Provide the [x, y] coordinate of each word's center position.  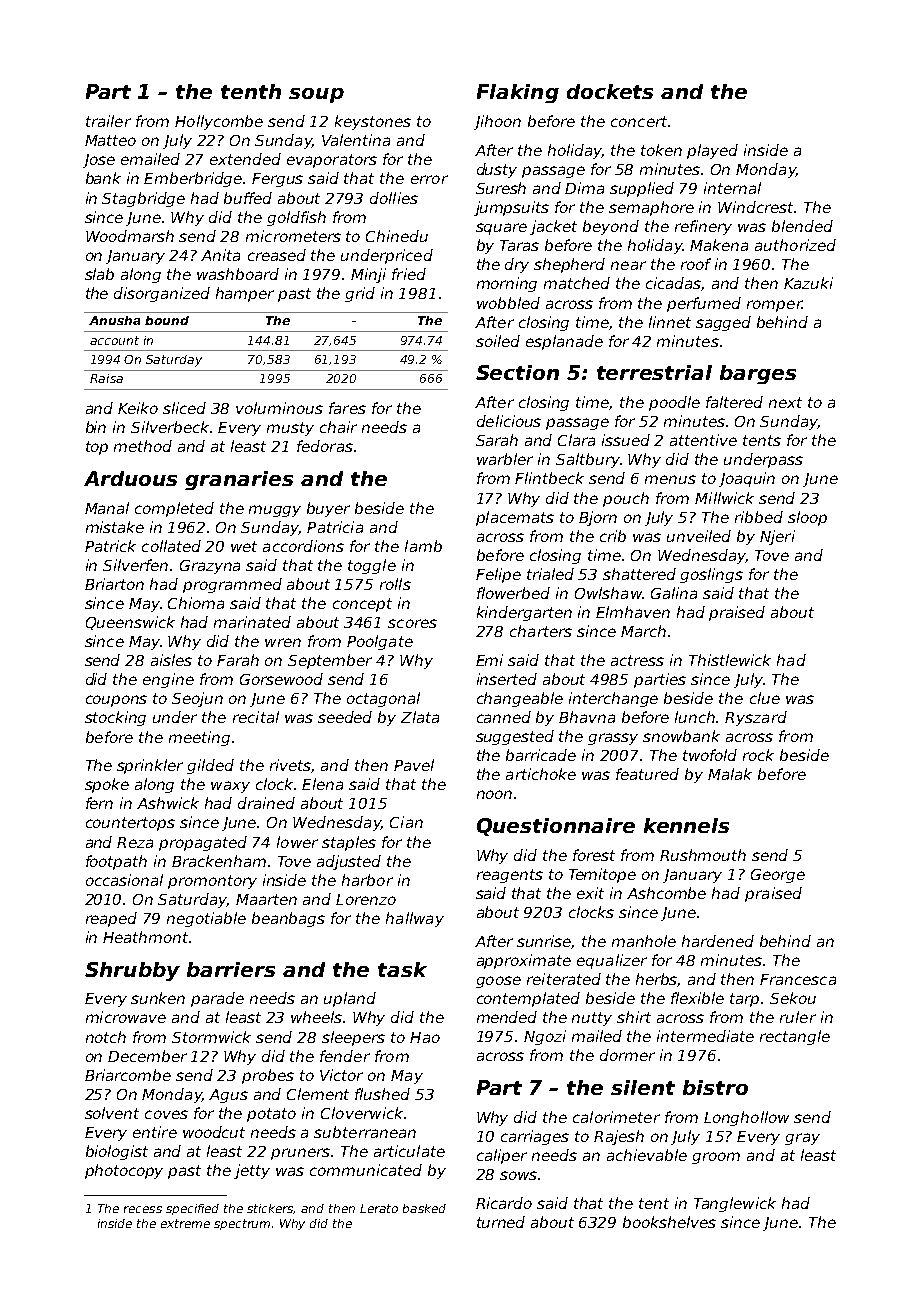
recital [256, 717]
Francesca [798, 979]
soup [316, 95]
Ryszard [756, 718]
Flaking [518, 93]
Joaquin [747, 479]
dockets [610, 91]
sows [518, 1175]
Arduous [130, 478]
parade [217, 999]
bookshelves [669, 1222]
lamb [423, 546]
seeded [345, 717]
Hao [425, 1037]
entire [155, 1132]
